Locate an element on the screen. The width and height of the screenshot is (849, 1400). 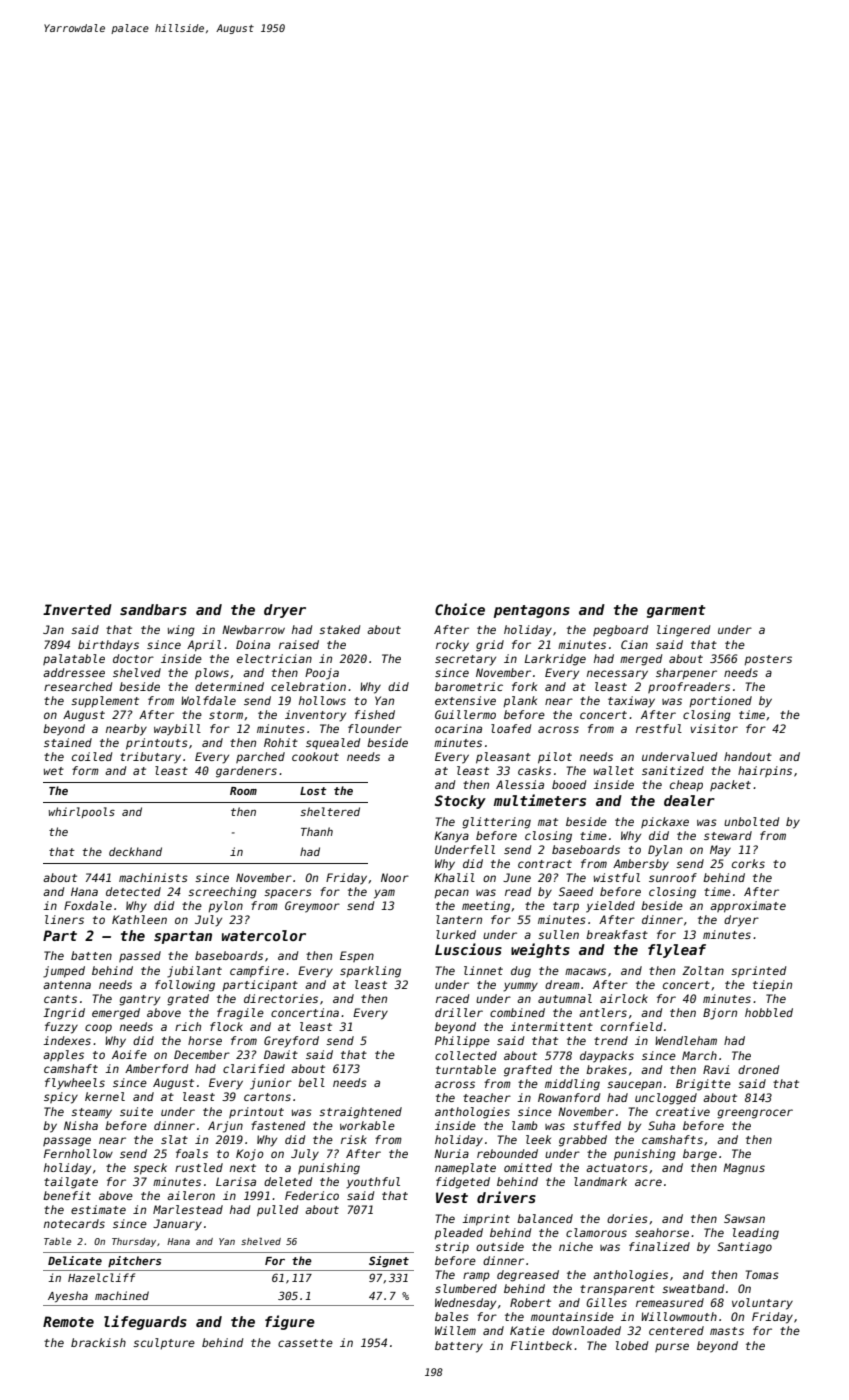
brackish is located at coordinates (98, 1342).
